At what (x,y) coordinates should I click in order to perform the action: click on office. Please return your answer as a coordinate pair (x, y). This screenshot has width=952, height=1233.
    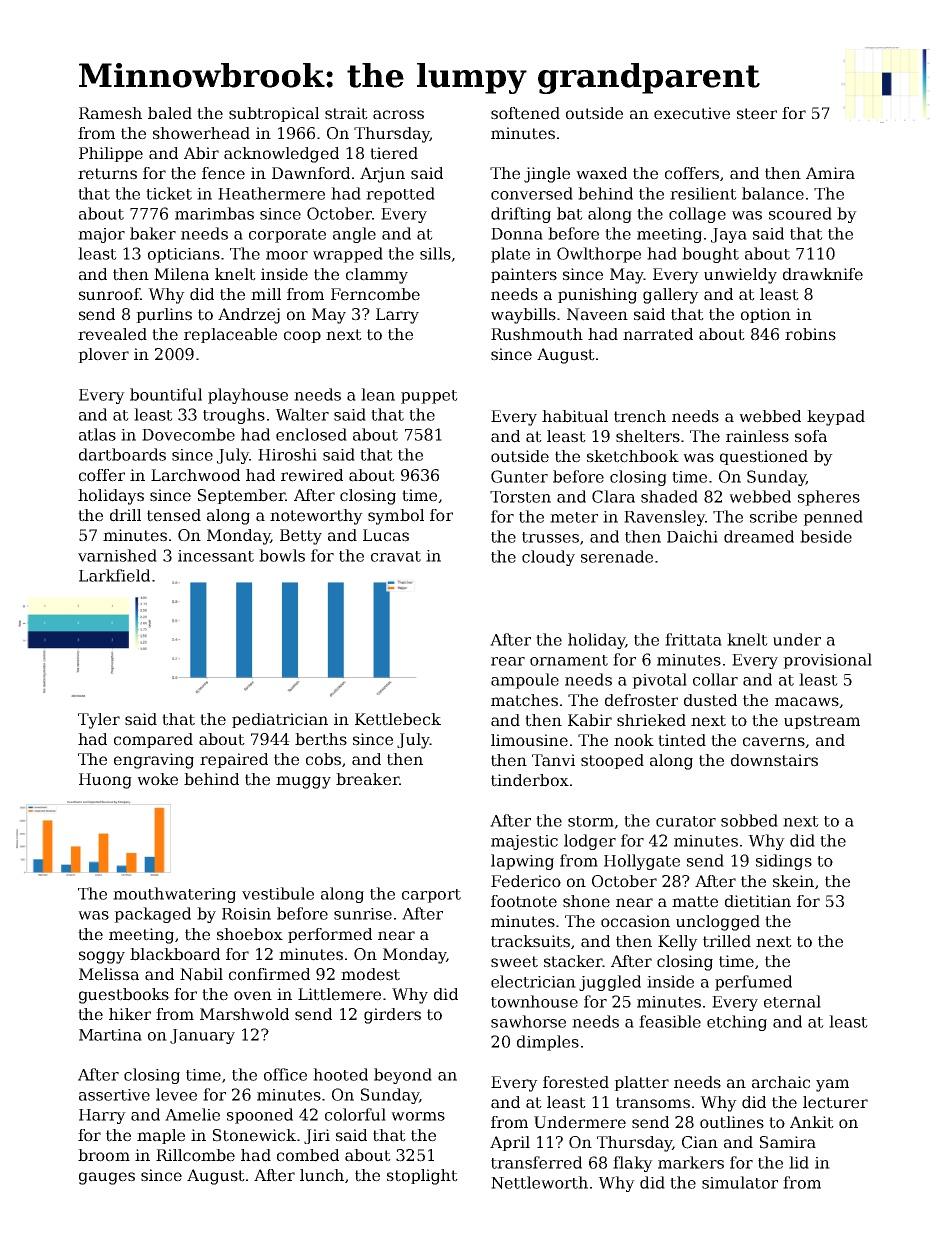
    Looking at the image, I should click on (285, 1074).
